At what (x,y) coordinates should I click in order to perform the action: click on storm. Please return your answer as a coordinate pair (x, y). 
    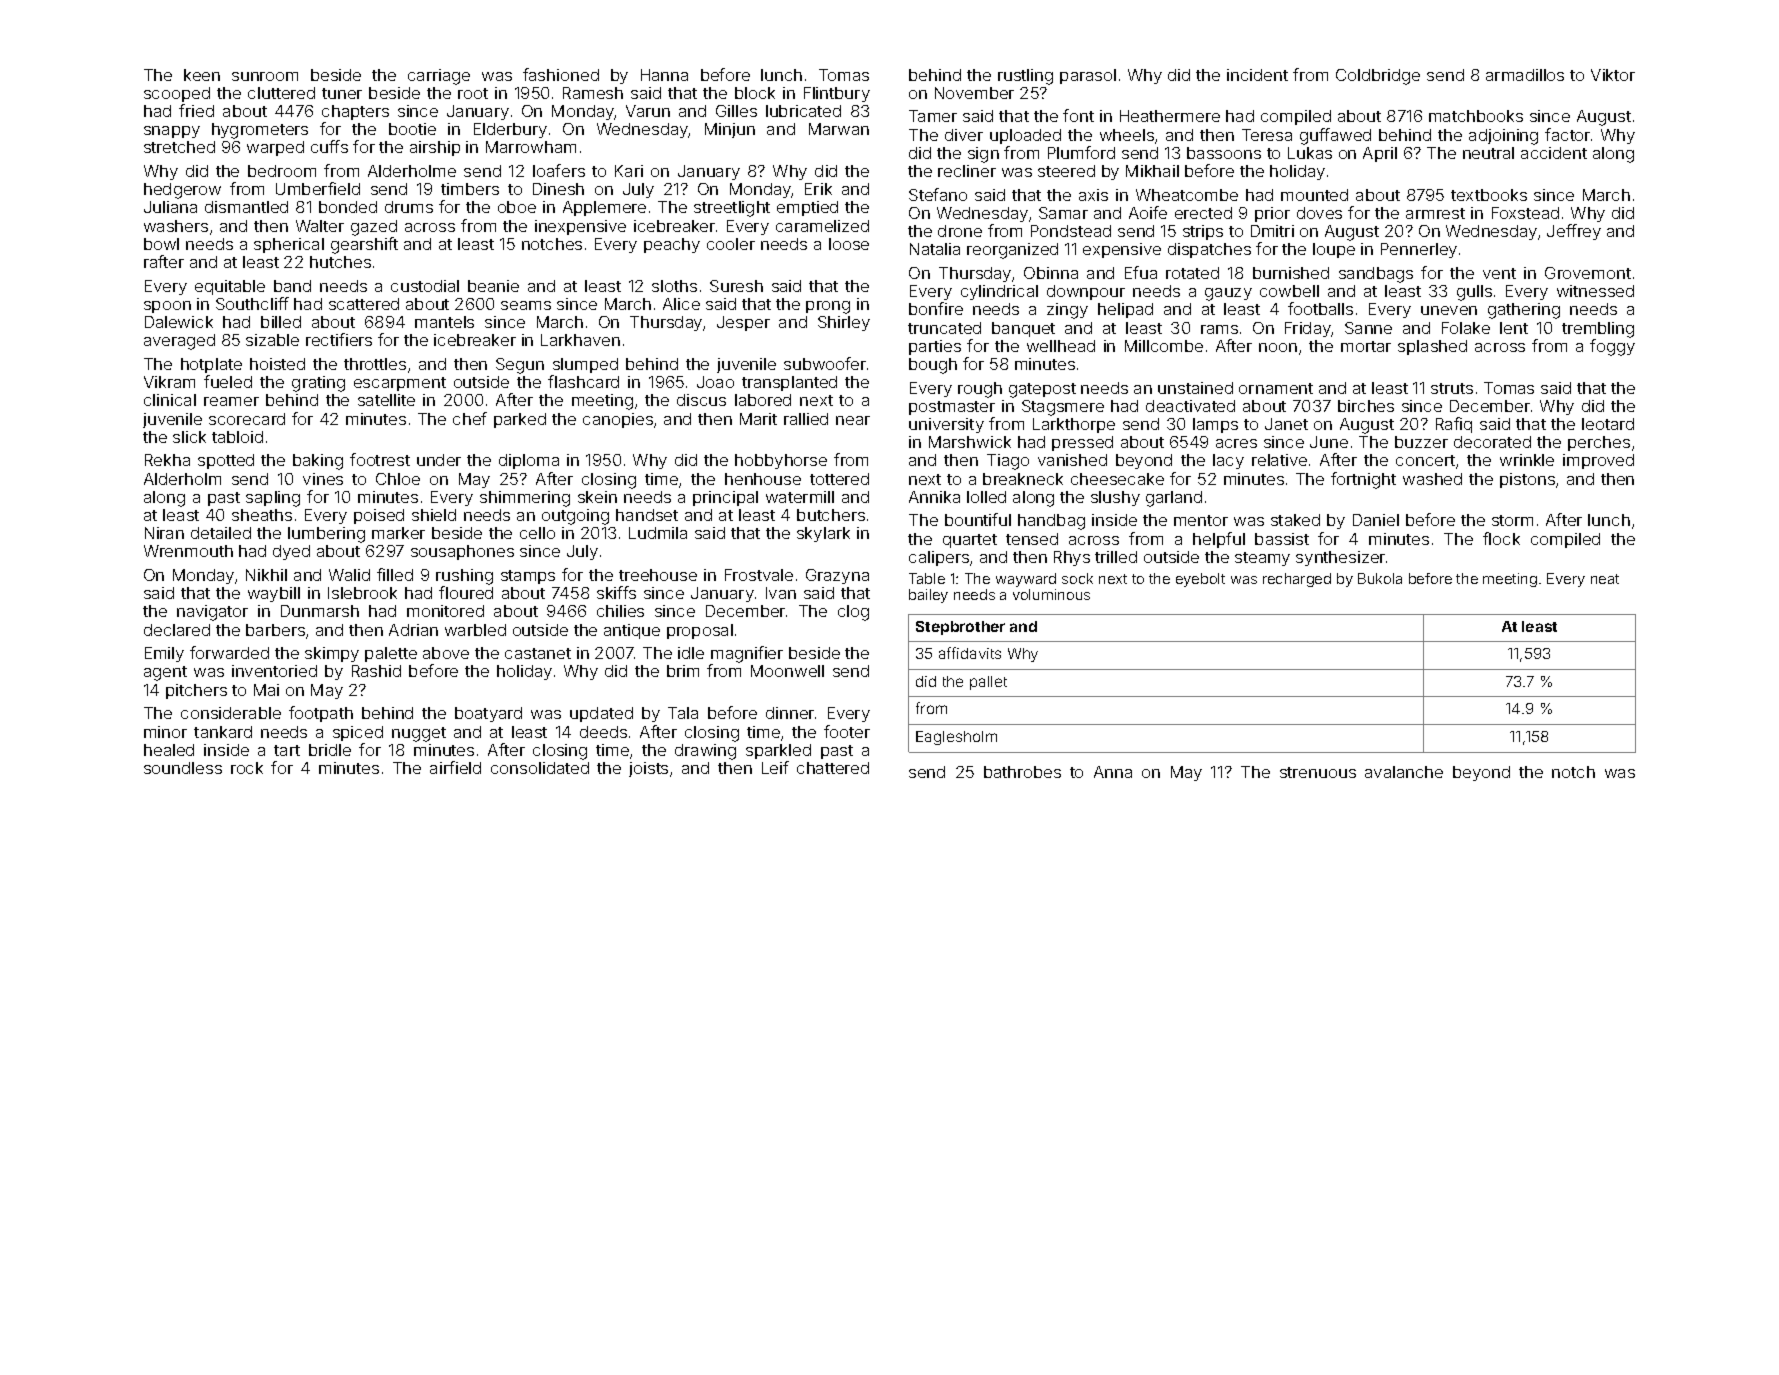
    Looking at the image, I should click on (1512, 520).
